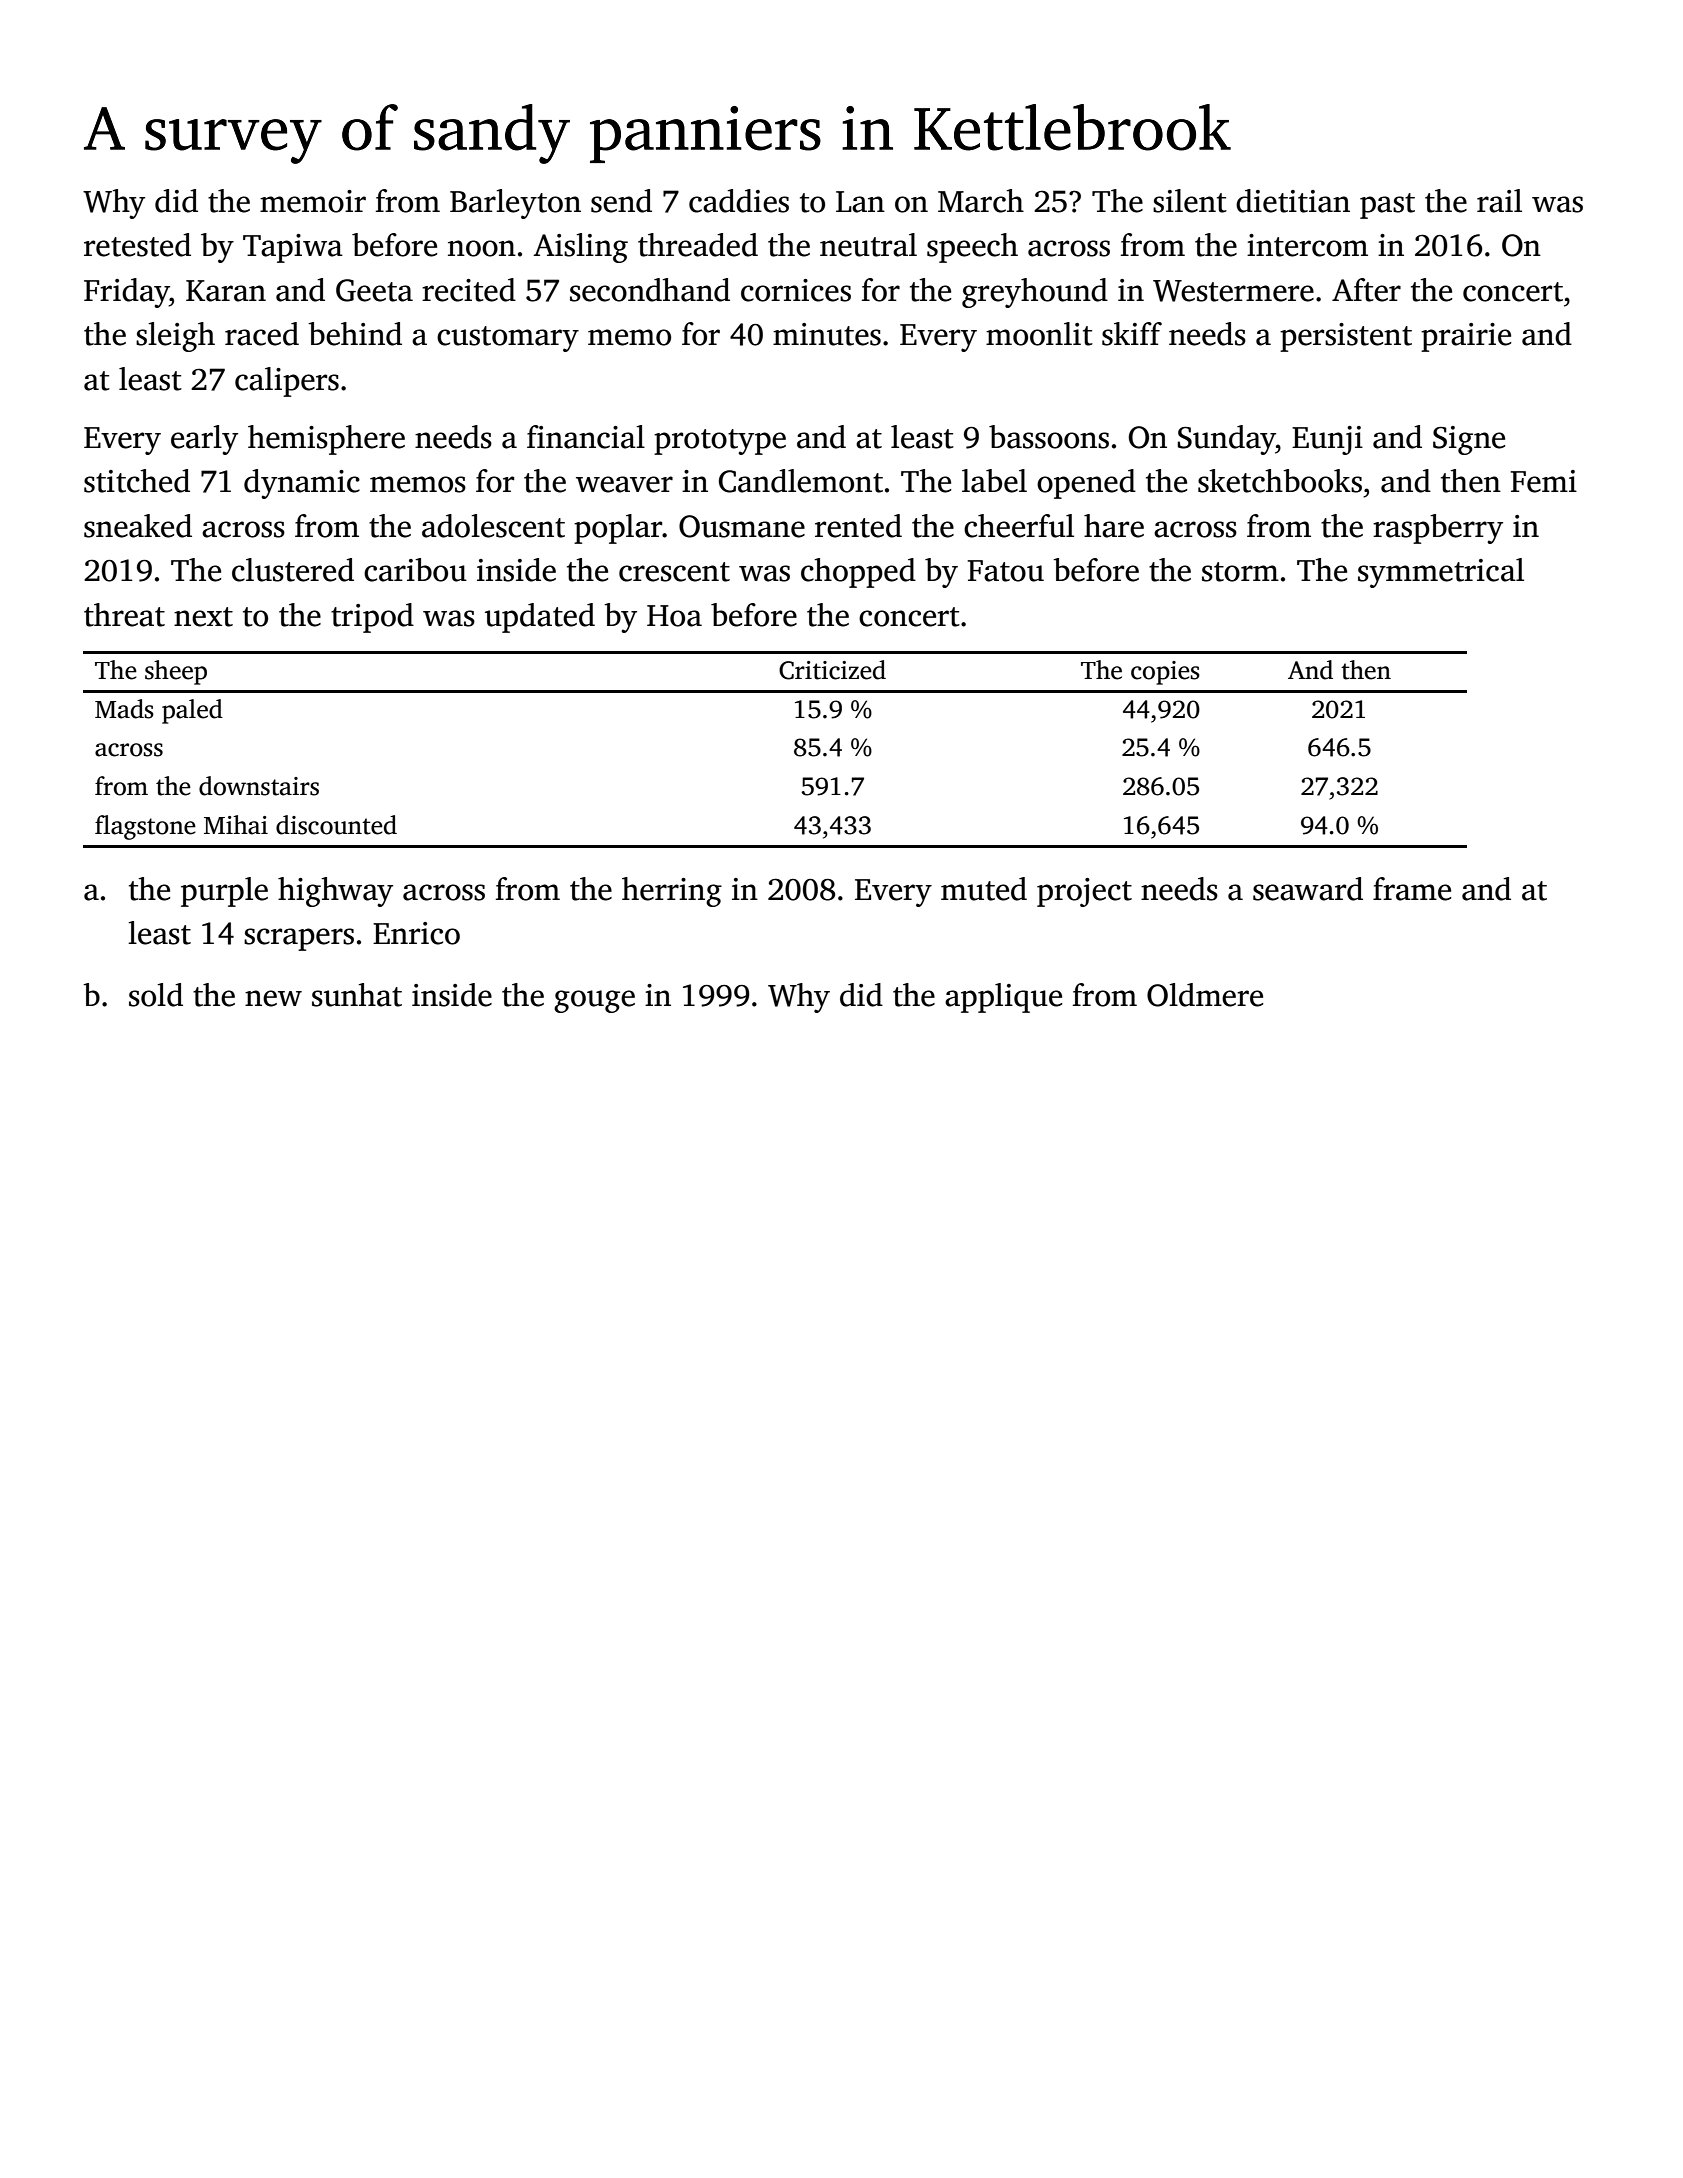  I want to click on intercom, so click(1307, 245).
